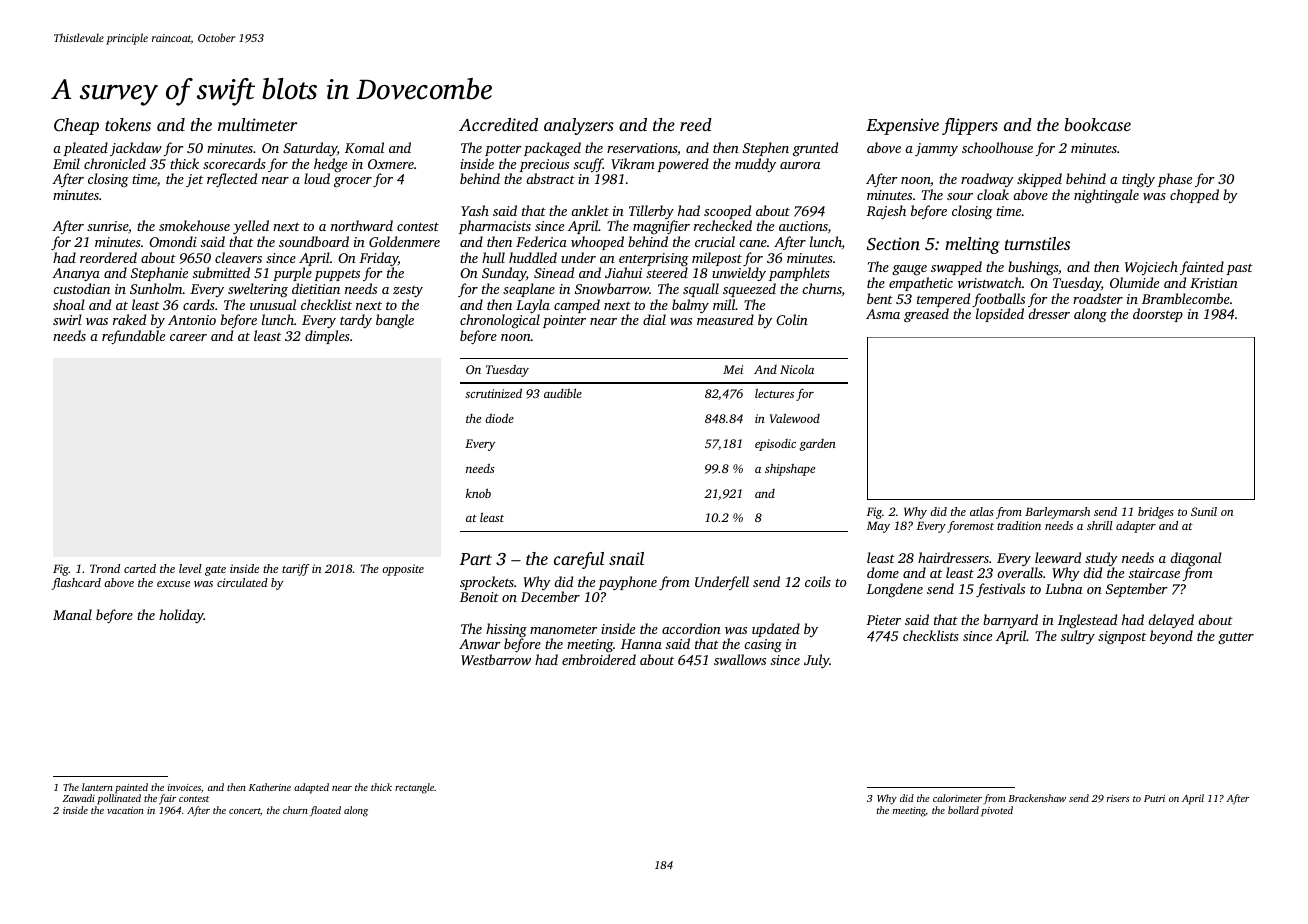 The width and height of the page is (1308, 924). Describe the element at coordinates (1097, 124) in the page. I see `bookcase` at that location.
